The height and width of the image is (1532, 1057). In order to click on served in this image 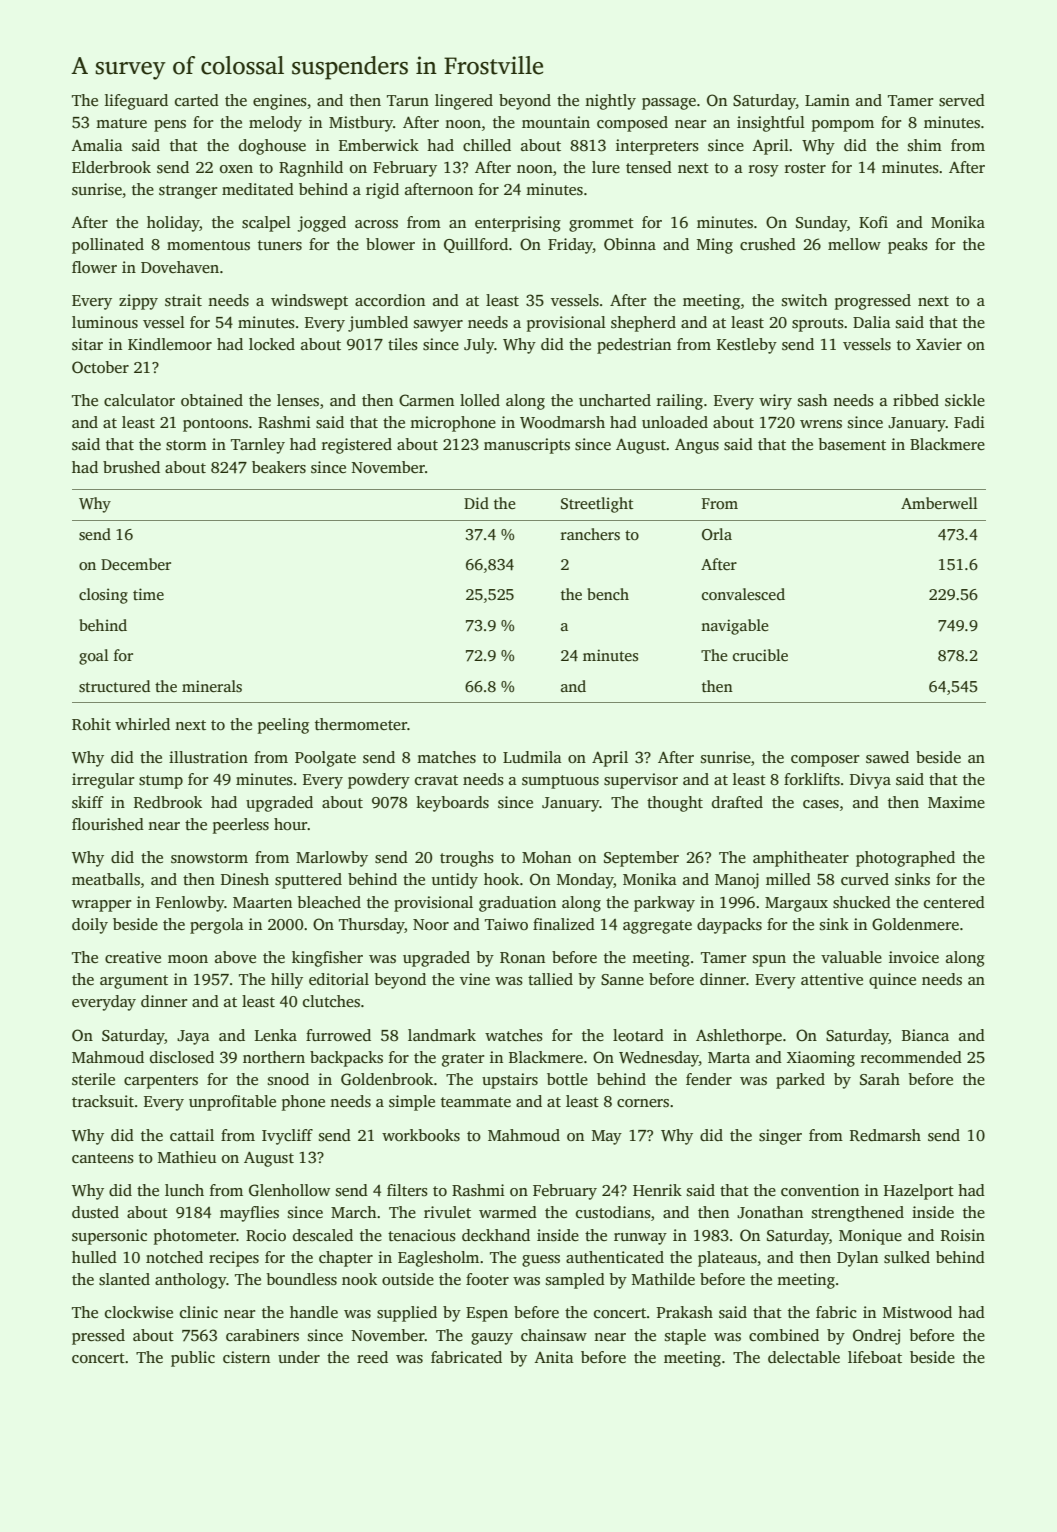, I will do `click(962, 100)`.
